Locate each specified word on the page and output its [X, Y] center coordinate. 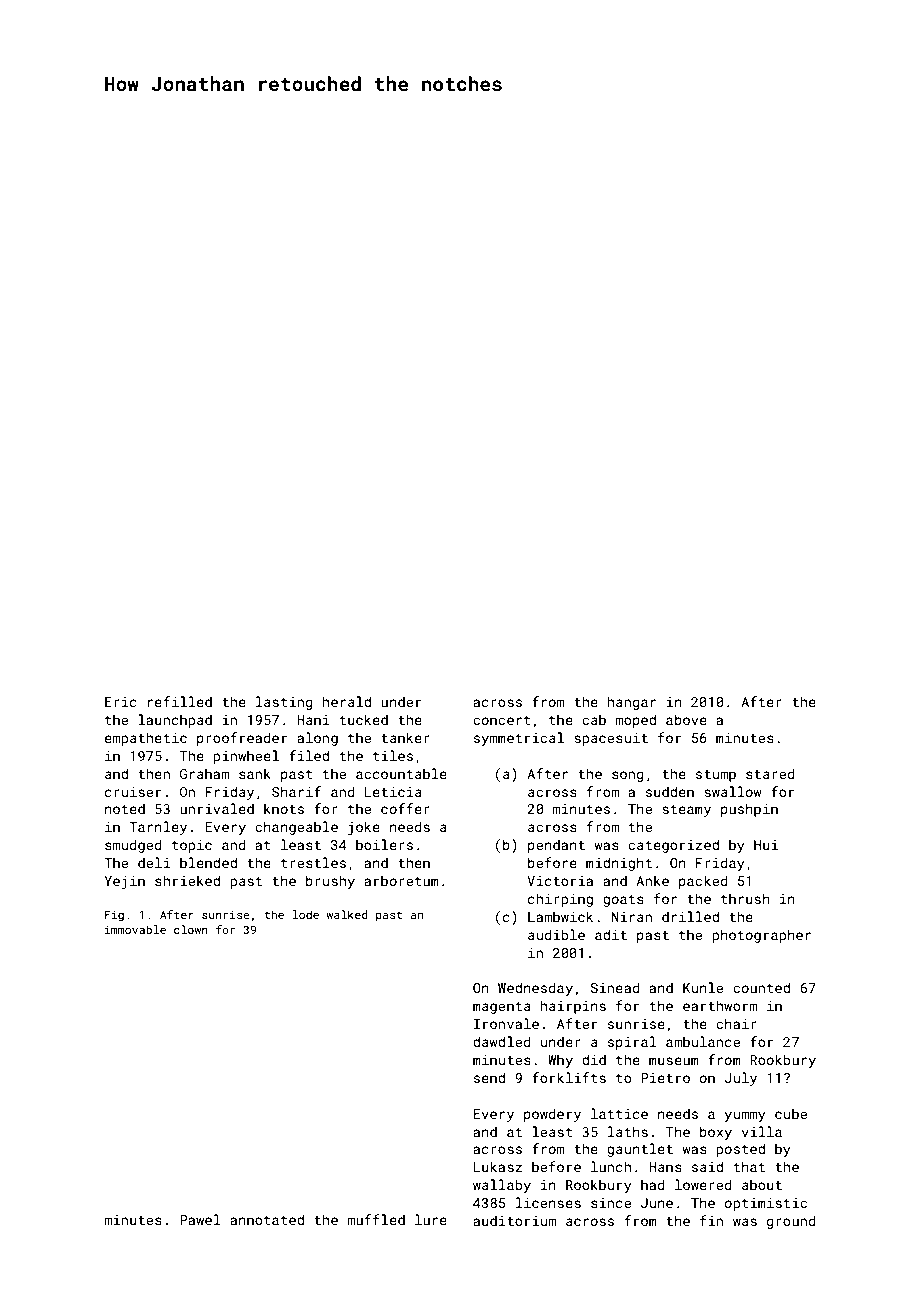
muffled [376, 1219]
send [489, 1077]
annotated [267, 1219]
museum [674, 1061]
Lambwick [560, 916]
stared [770, 773]
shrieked [187, 880]
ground [791, 1222]
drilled [690, 916]
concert [501, 720]
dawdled [502, 1041]
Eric [121, 702]
